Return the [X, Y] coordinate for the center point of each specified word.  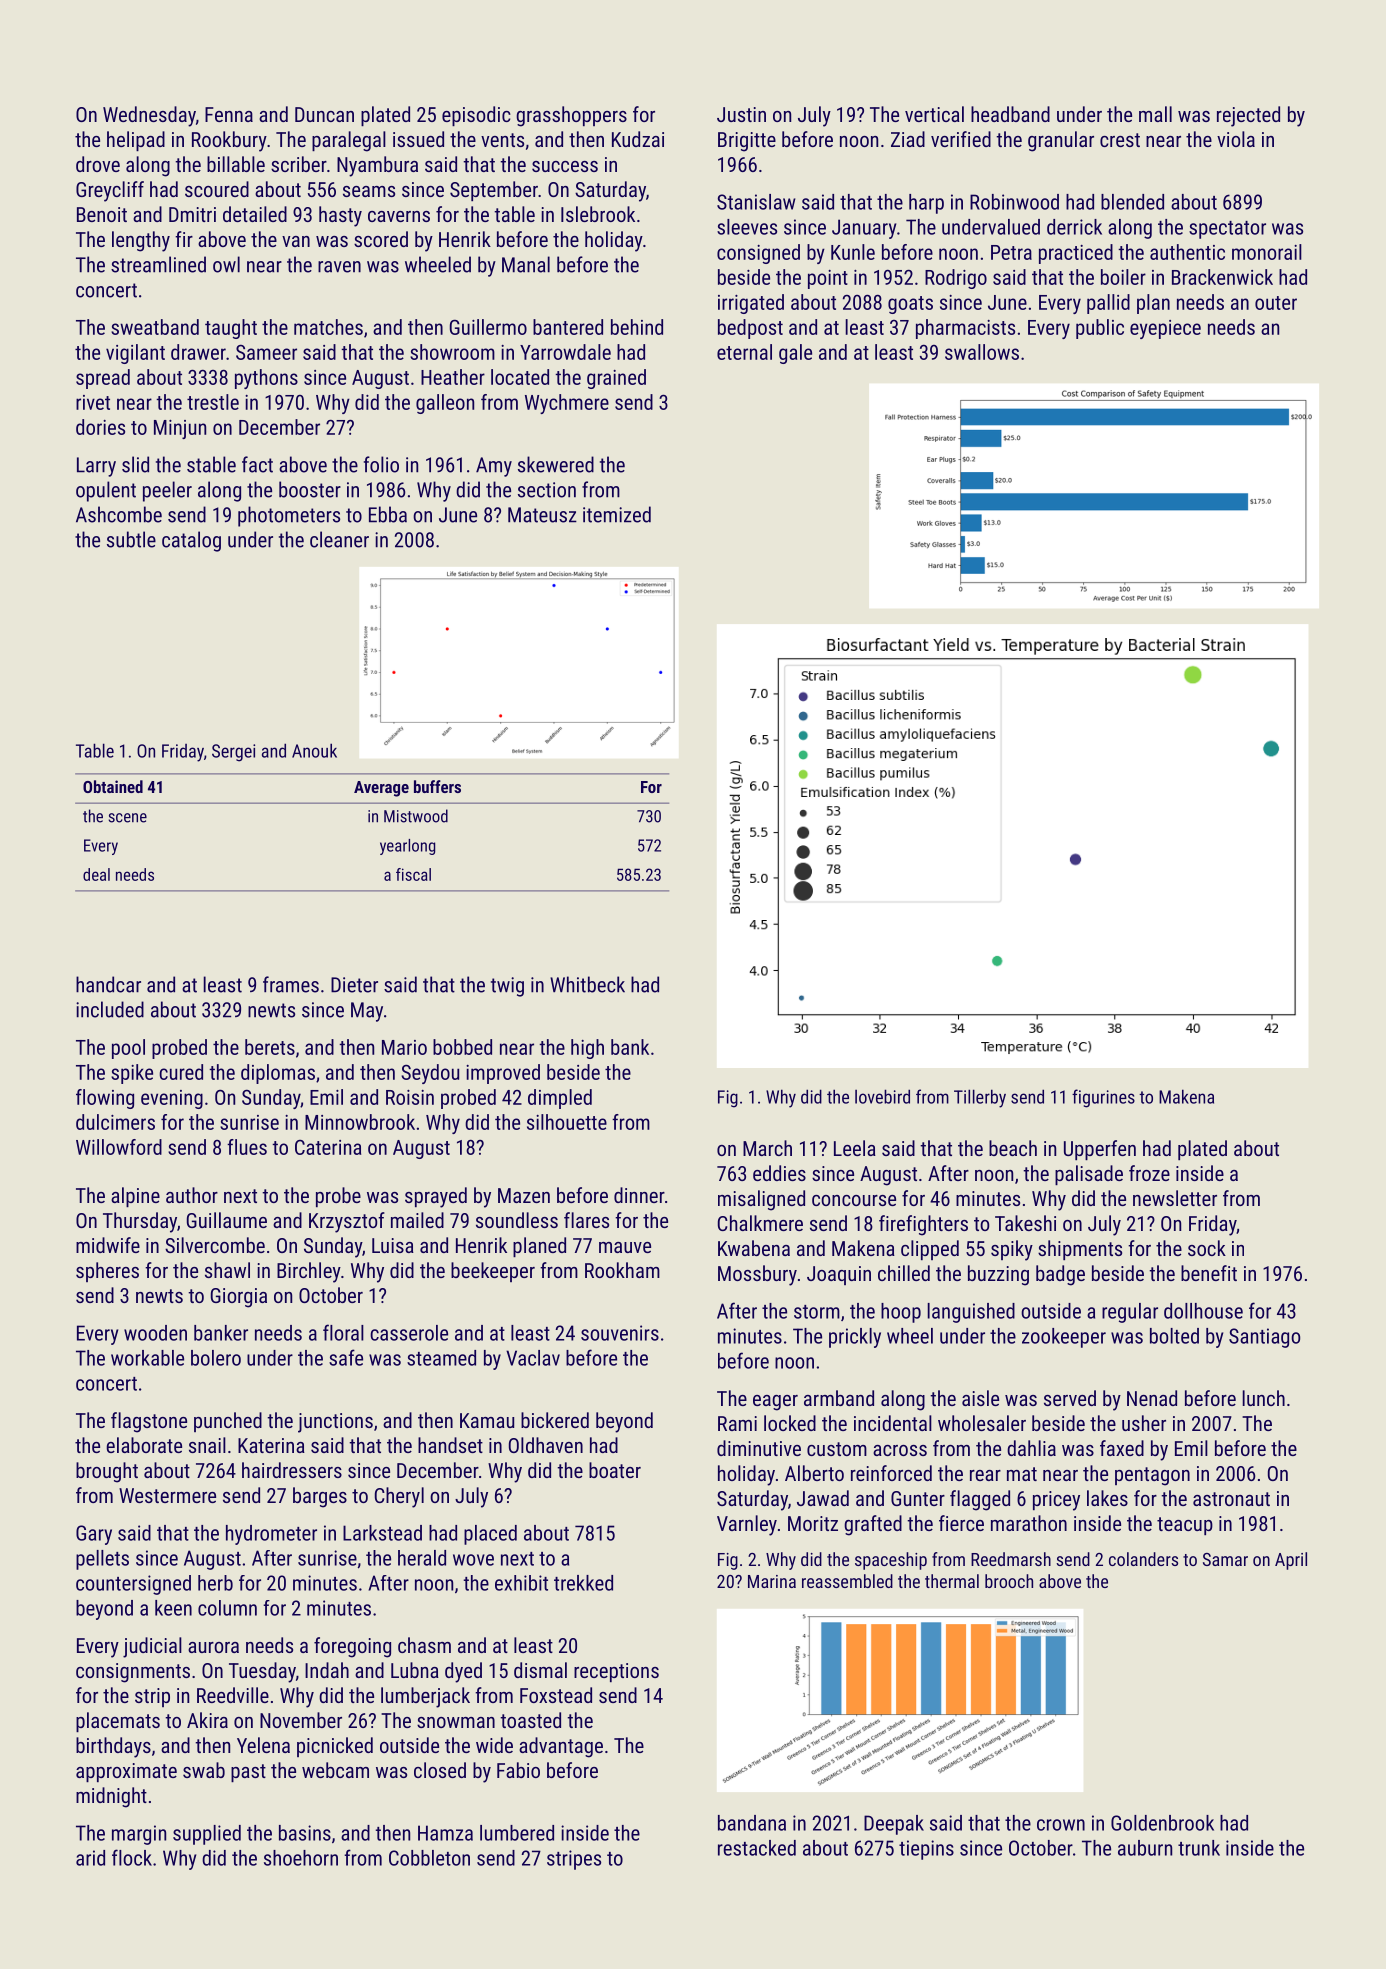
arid [90, 1858]
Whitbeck [587, 984]
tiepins [926, 1850]
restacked [757, 1848]
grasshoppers [571, 116]
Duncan [324, 114]
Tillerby [980, 1098]
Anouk [314, 750]
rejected [1248, 116]
